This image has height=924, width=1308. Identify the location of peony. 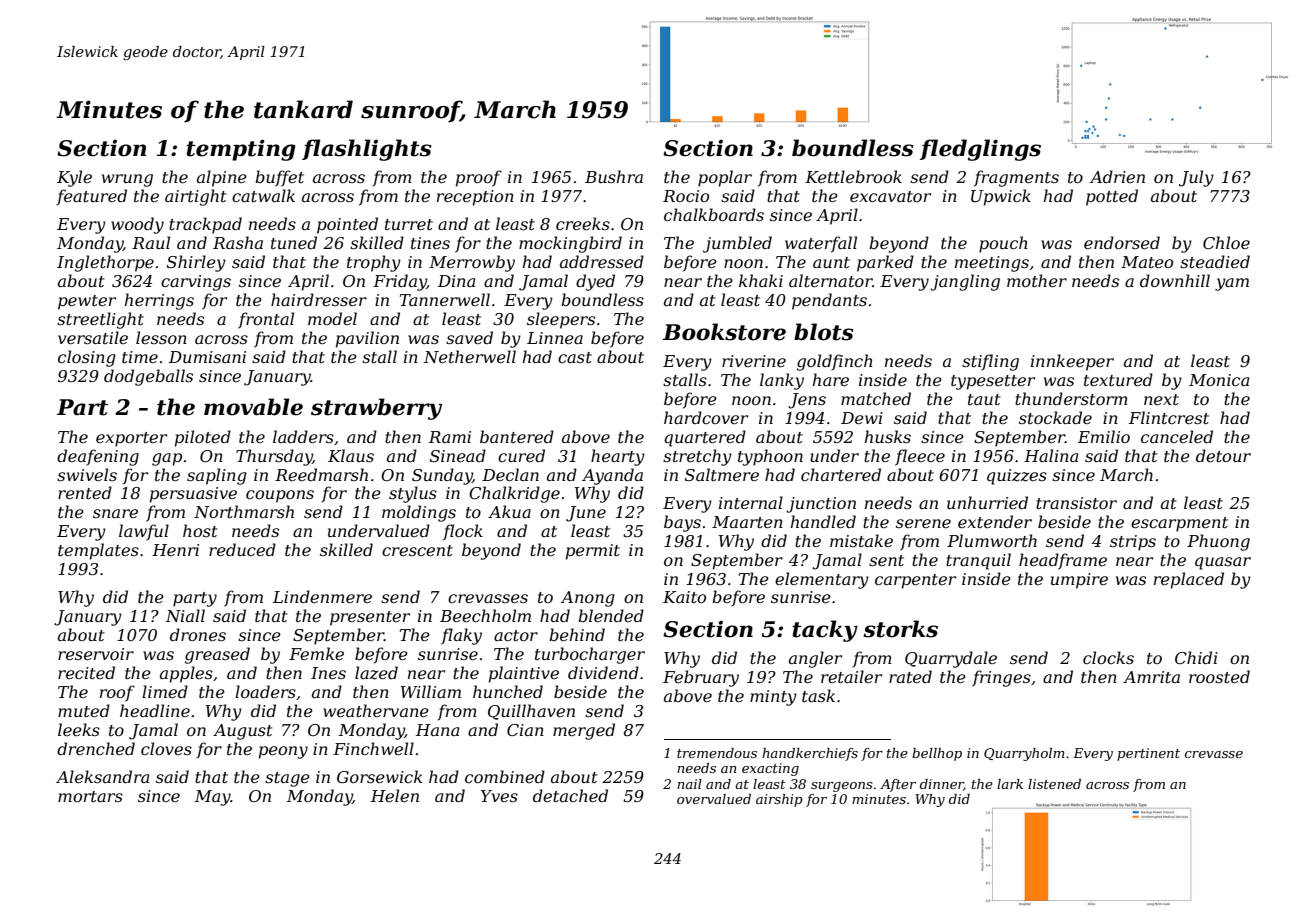
(283, 752).
